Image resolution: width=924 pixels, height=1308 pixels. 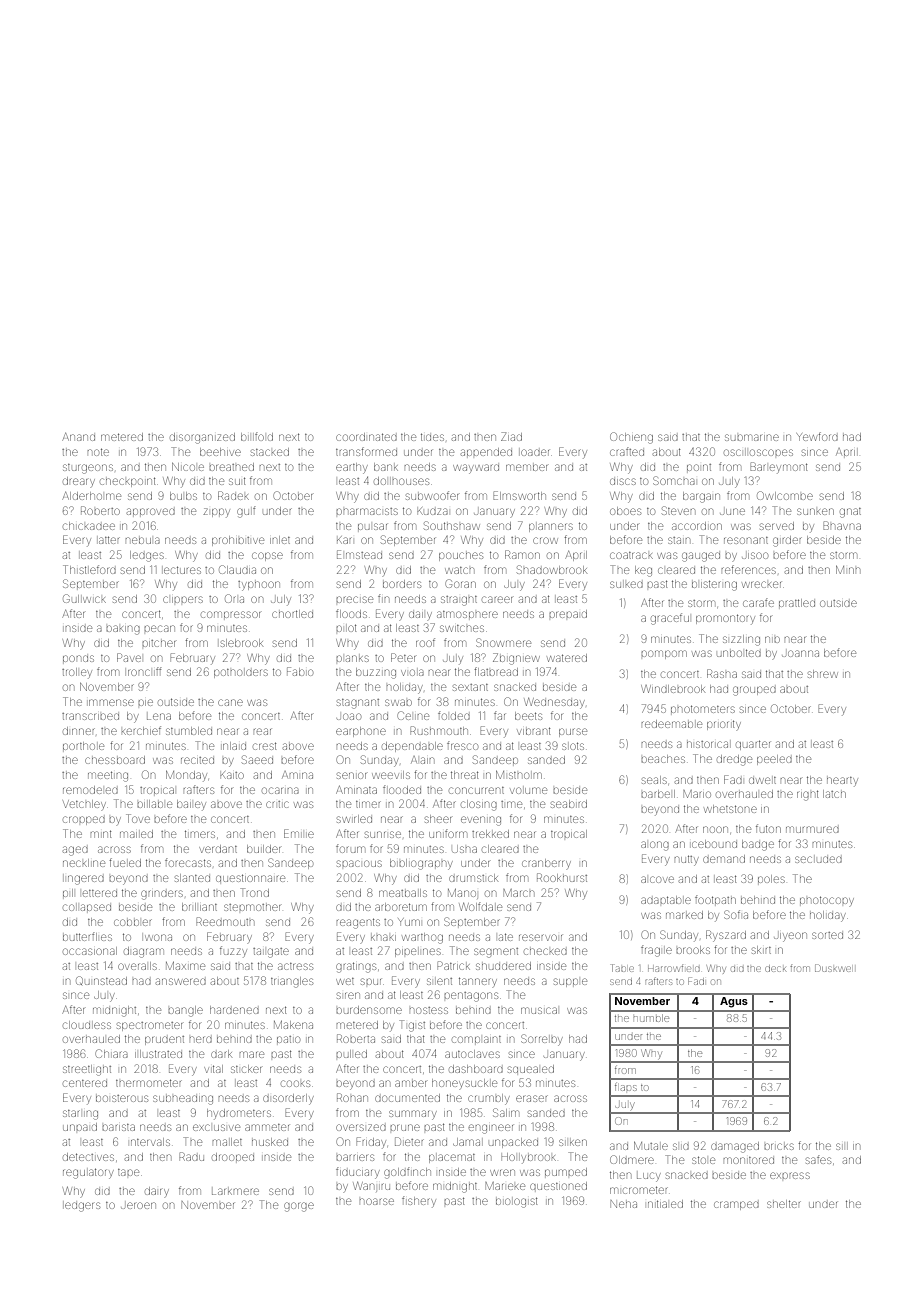 I want to click on nib, so click(x=772, y=639).
